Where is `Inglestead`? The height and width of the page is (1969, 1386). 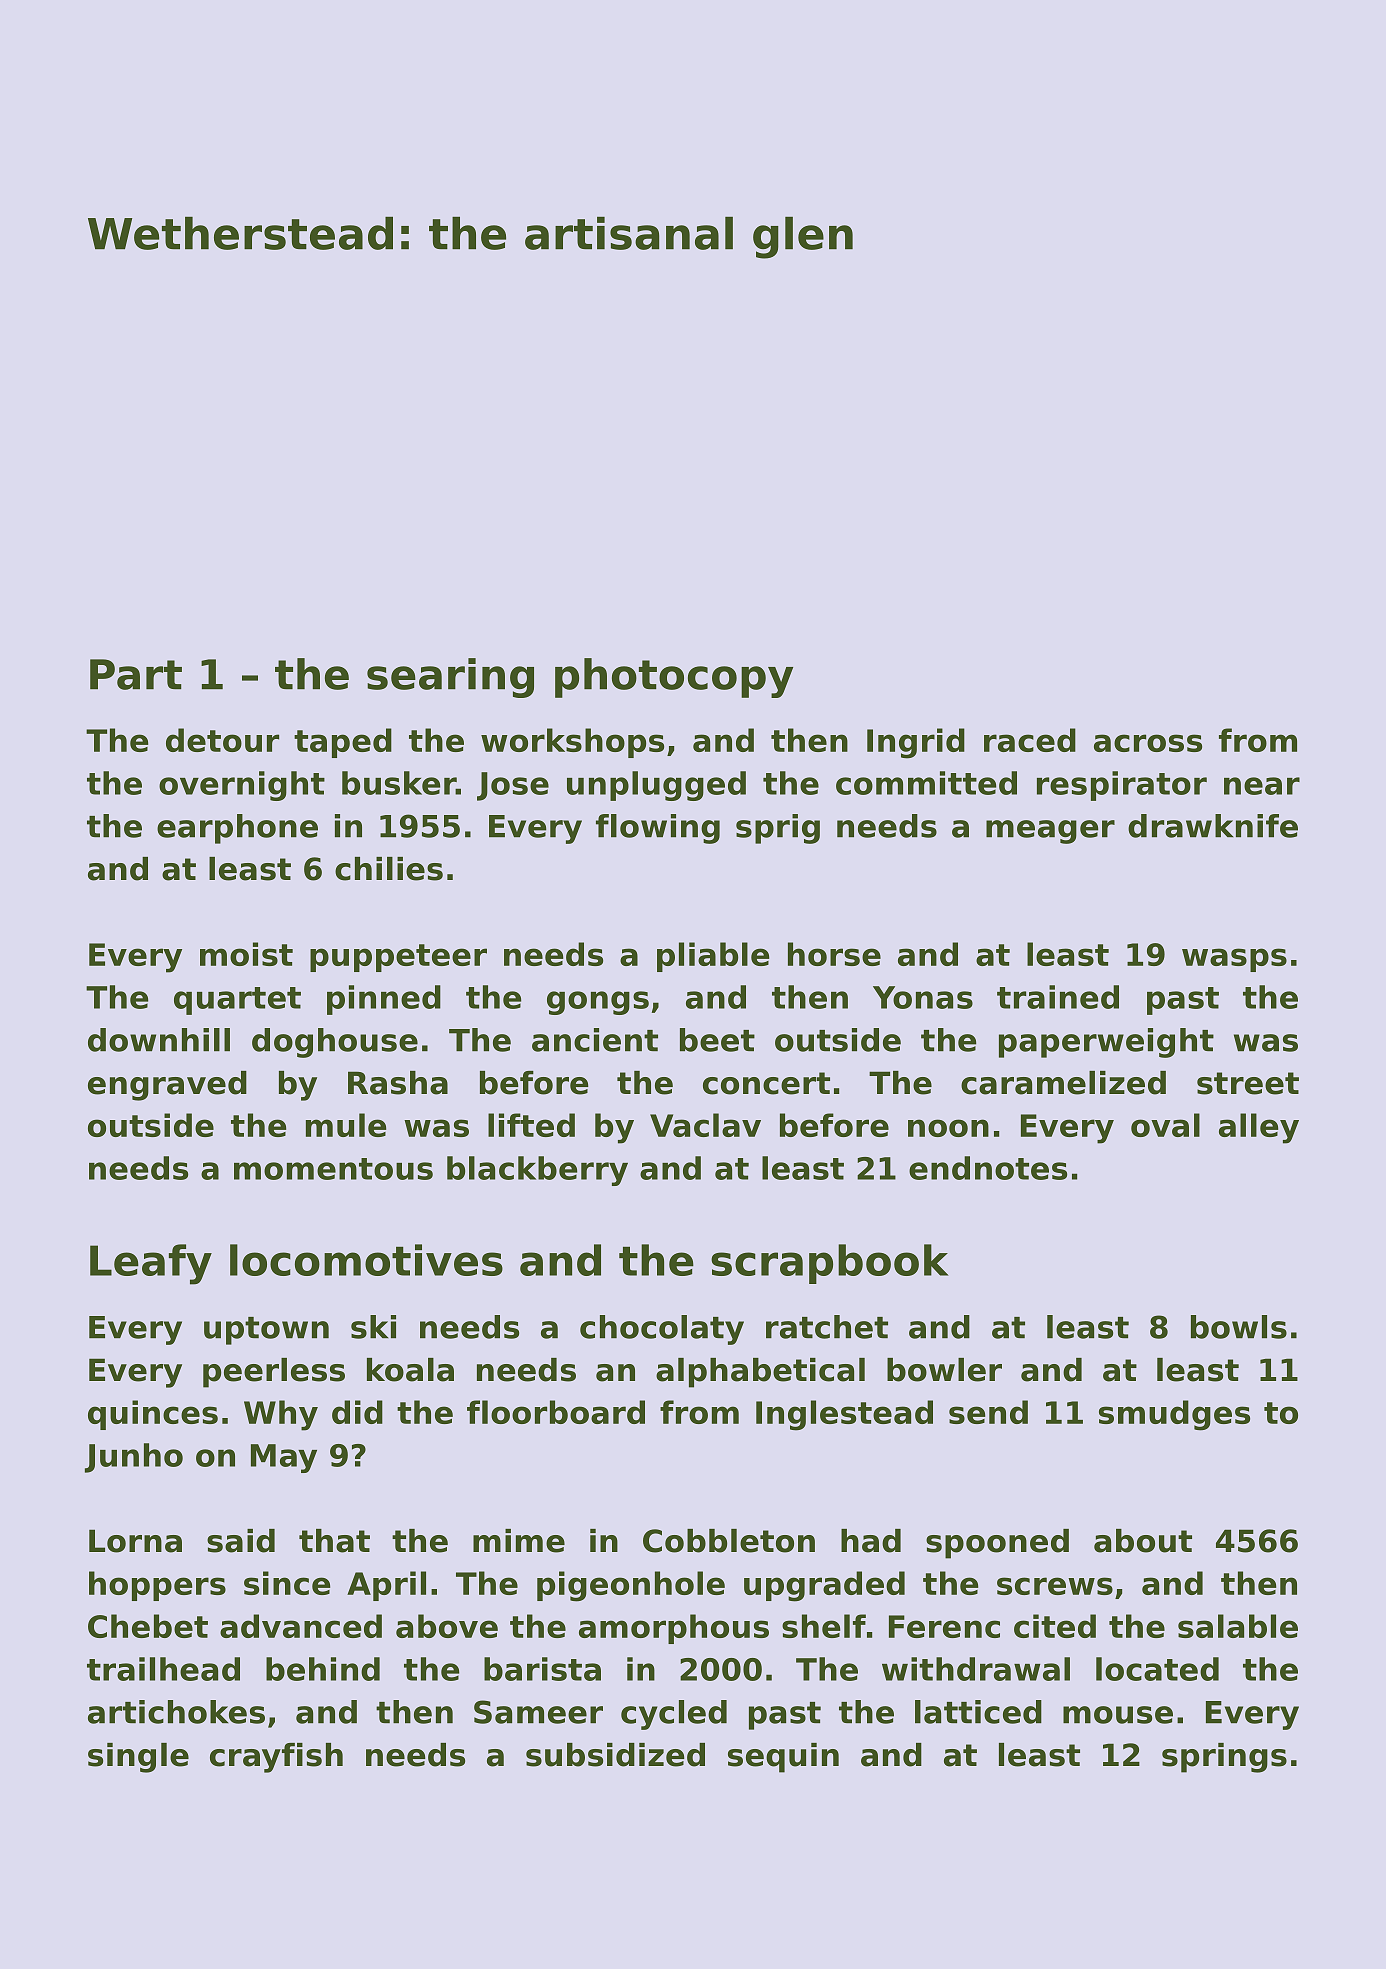
Inglestead is located at coordinates (844, 1415).
